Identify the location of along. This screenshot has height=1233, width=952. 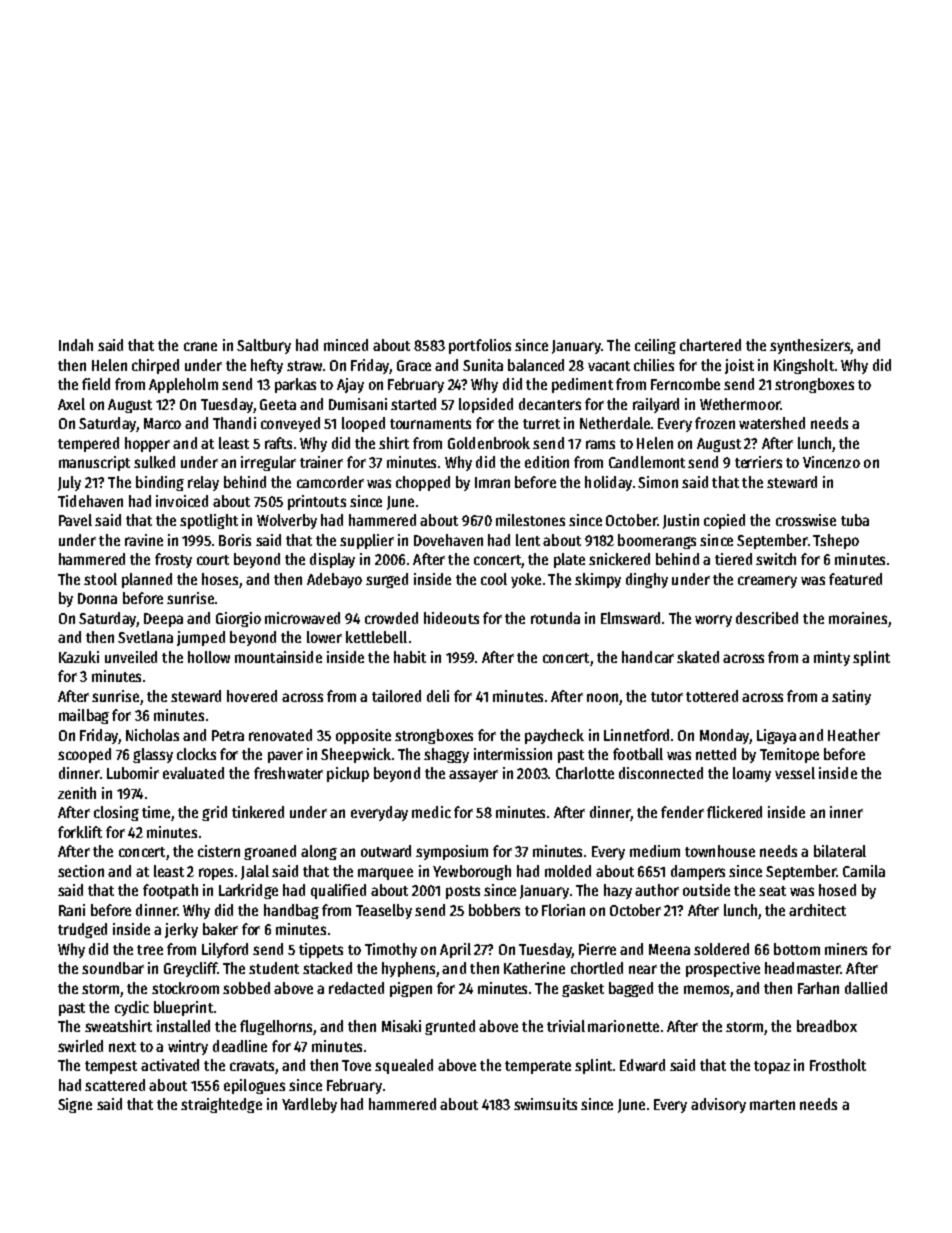
(319, 852).
